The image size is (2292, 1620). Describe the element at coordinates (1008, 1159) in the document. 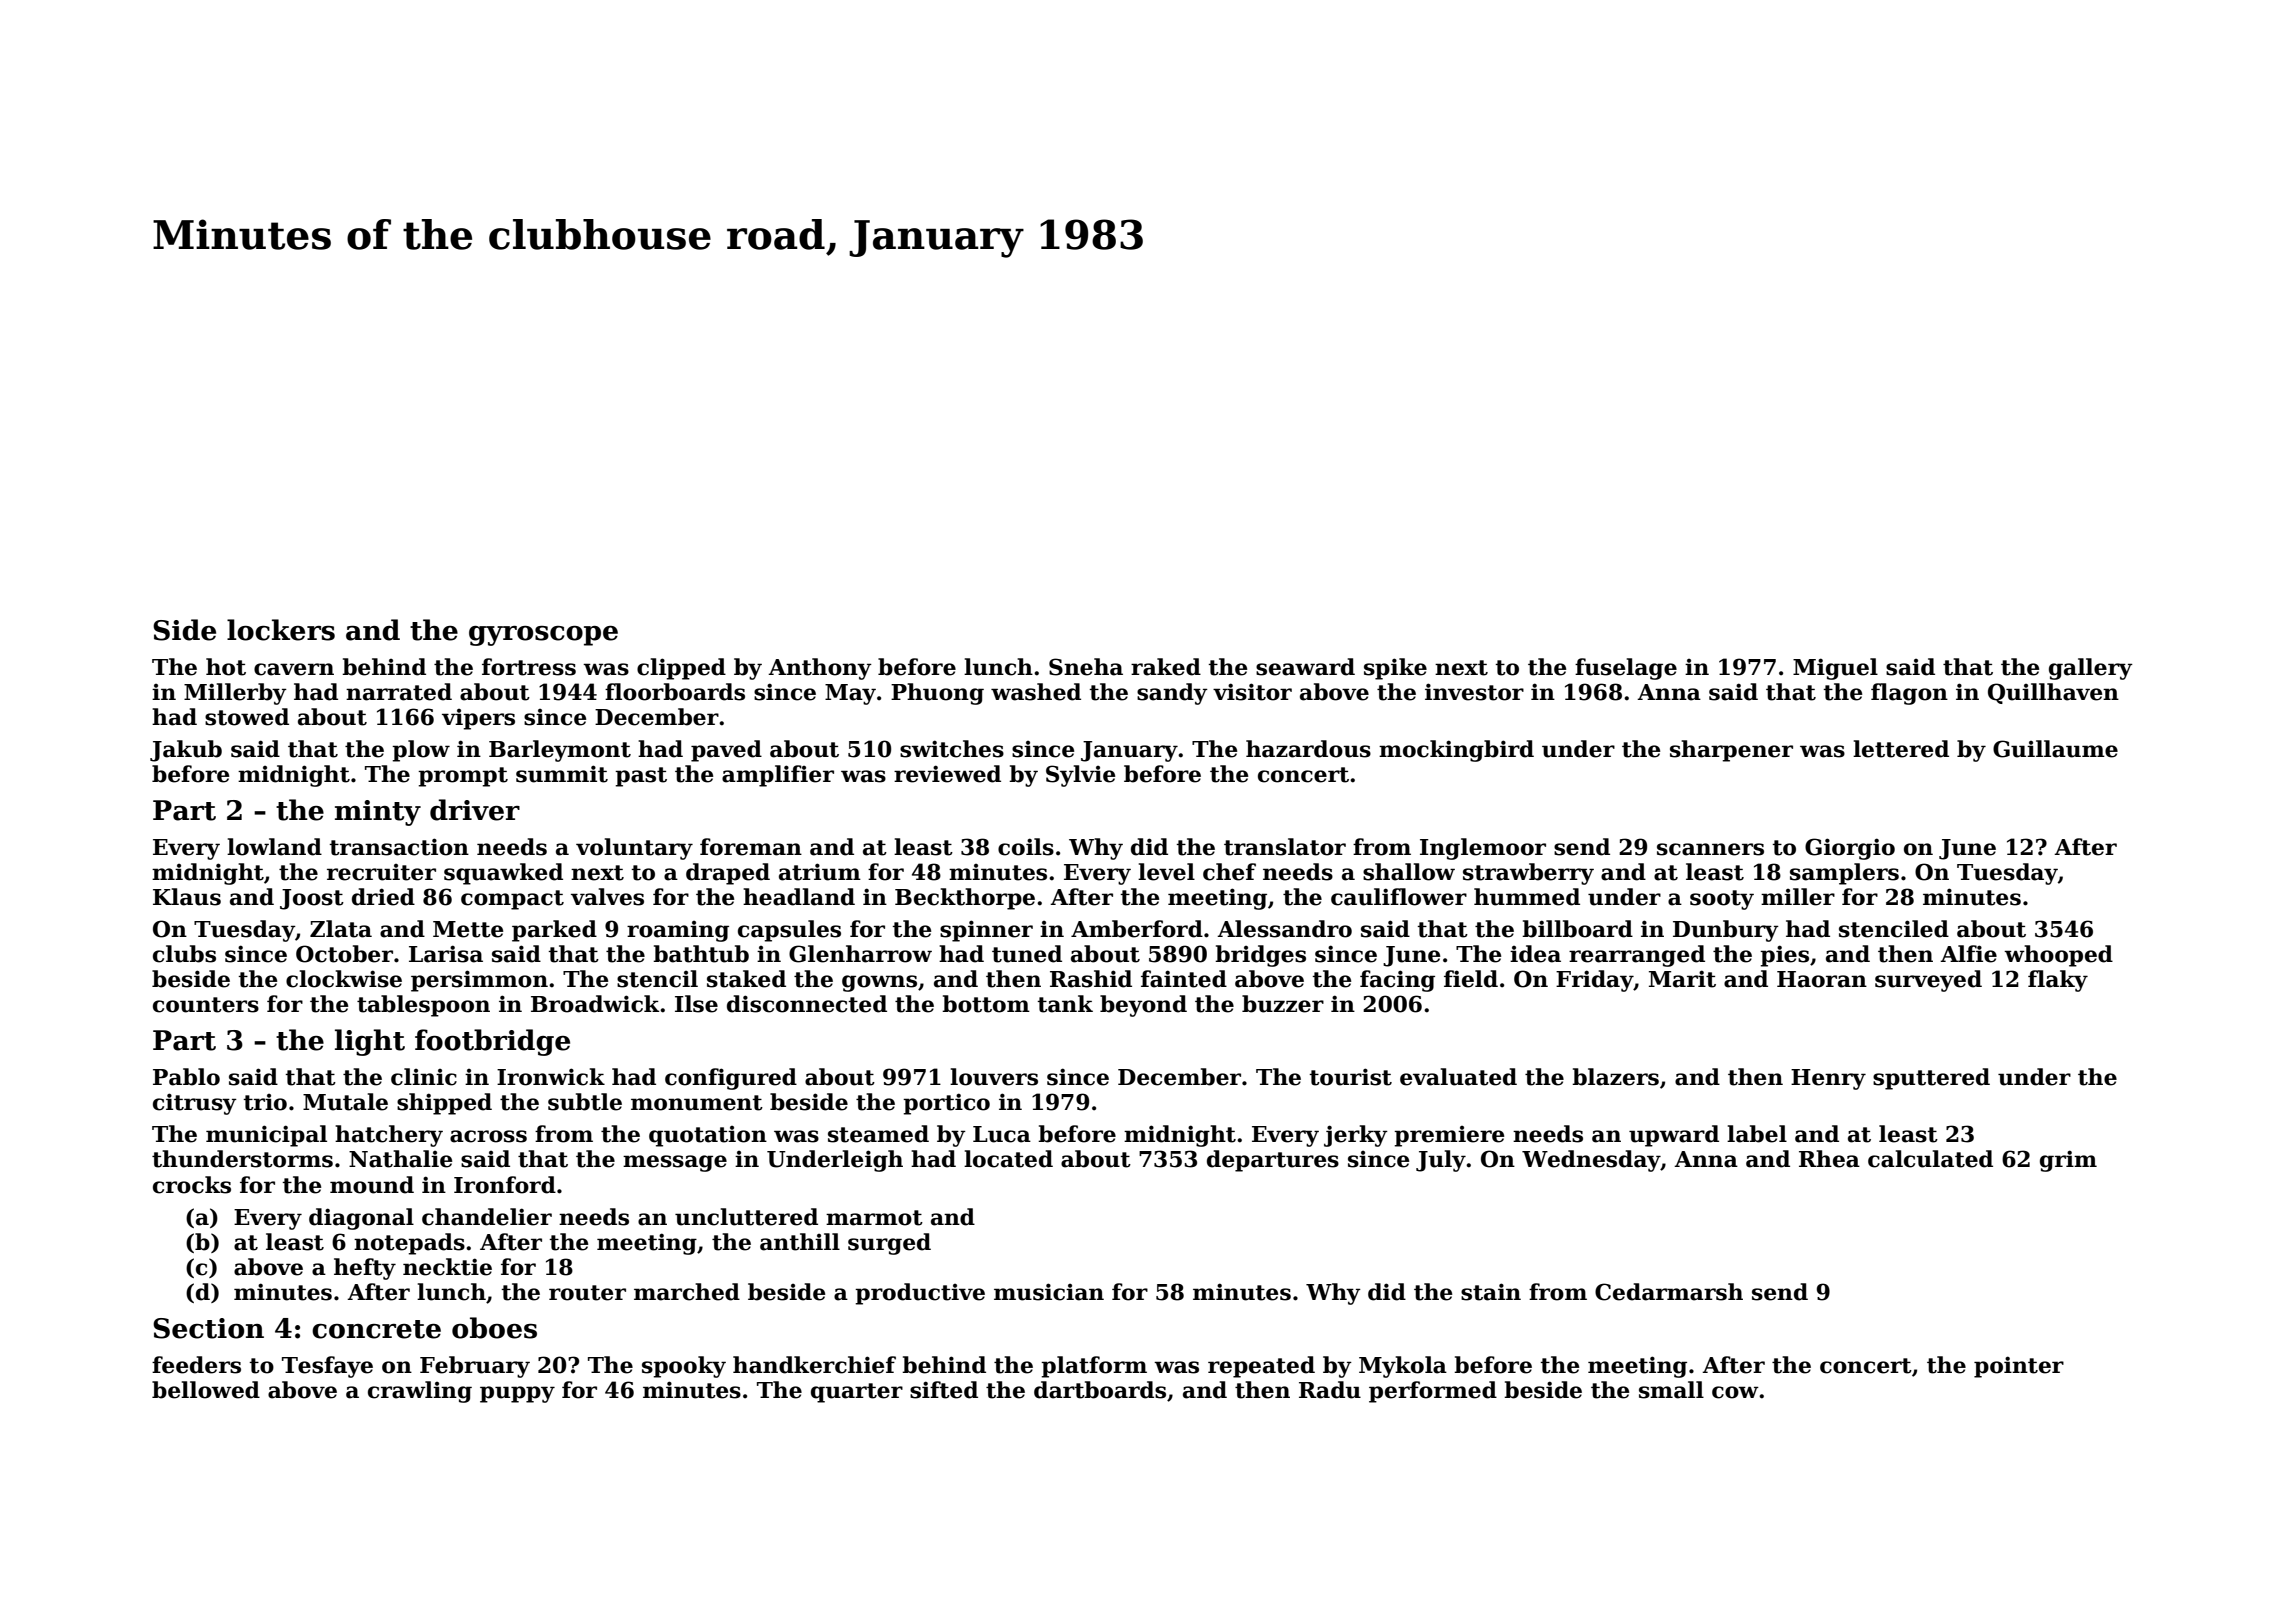

I see `located` at that location.
